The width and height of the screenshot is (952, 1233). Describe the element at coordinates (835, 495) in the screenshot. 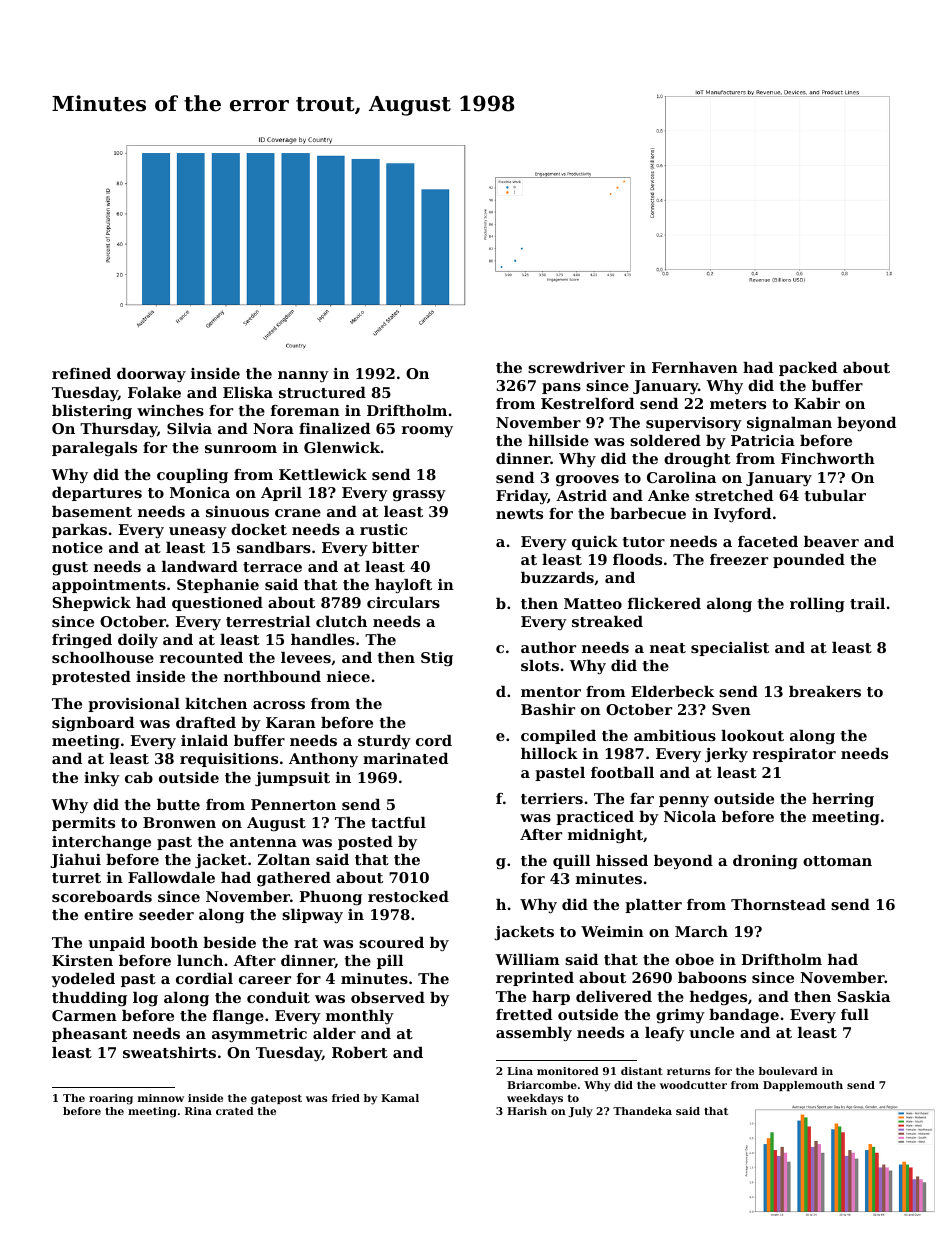

I see `tubular` at that location.
